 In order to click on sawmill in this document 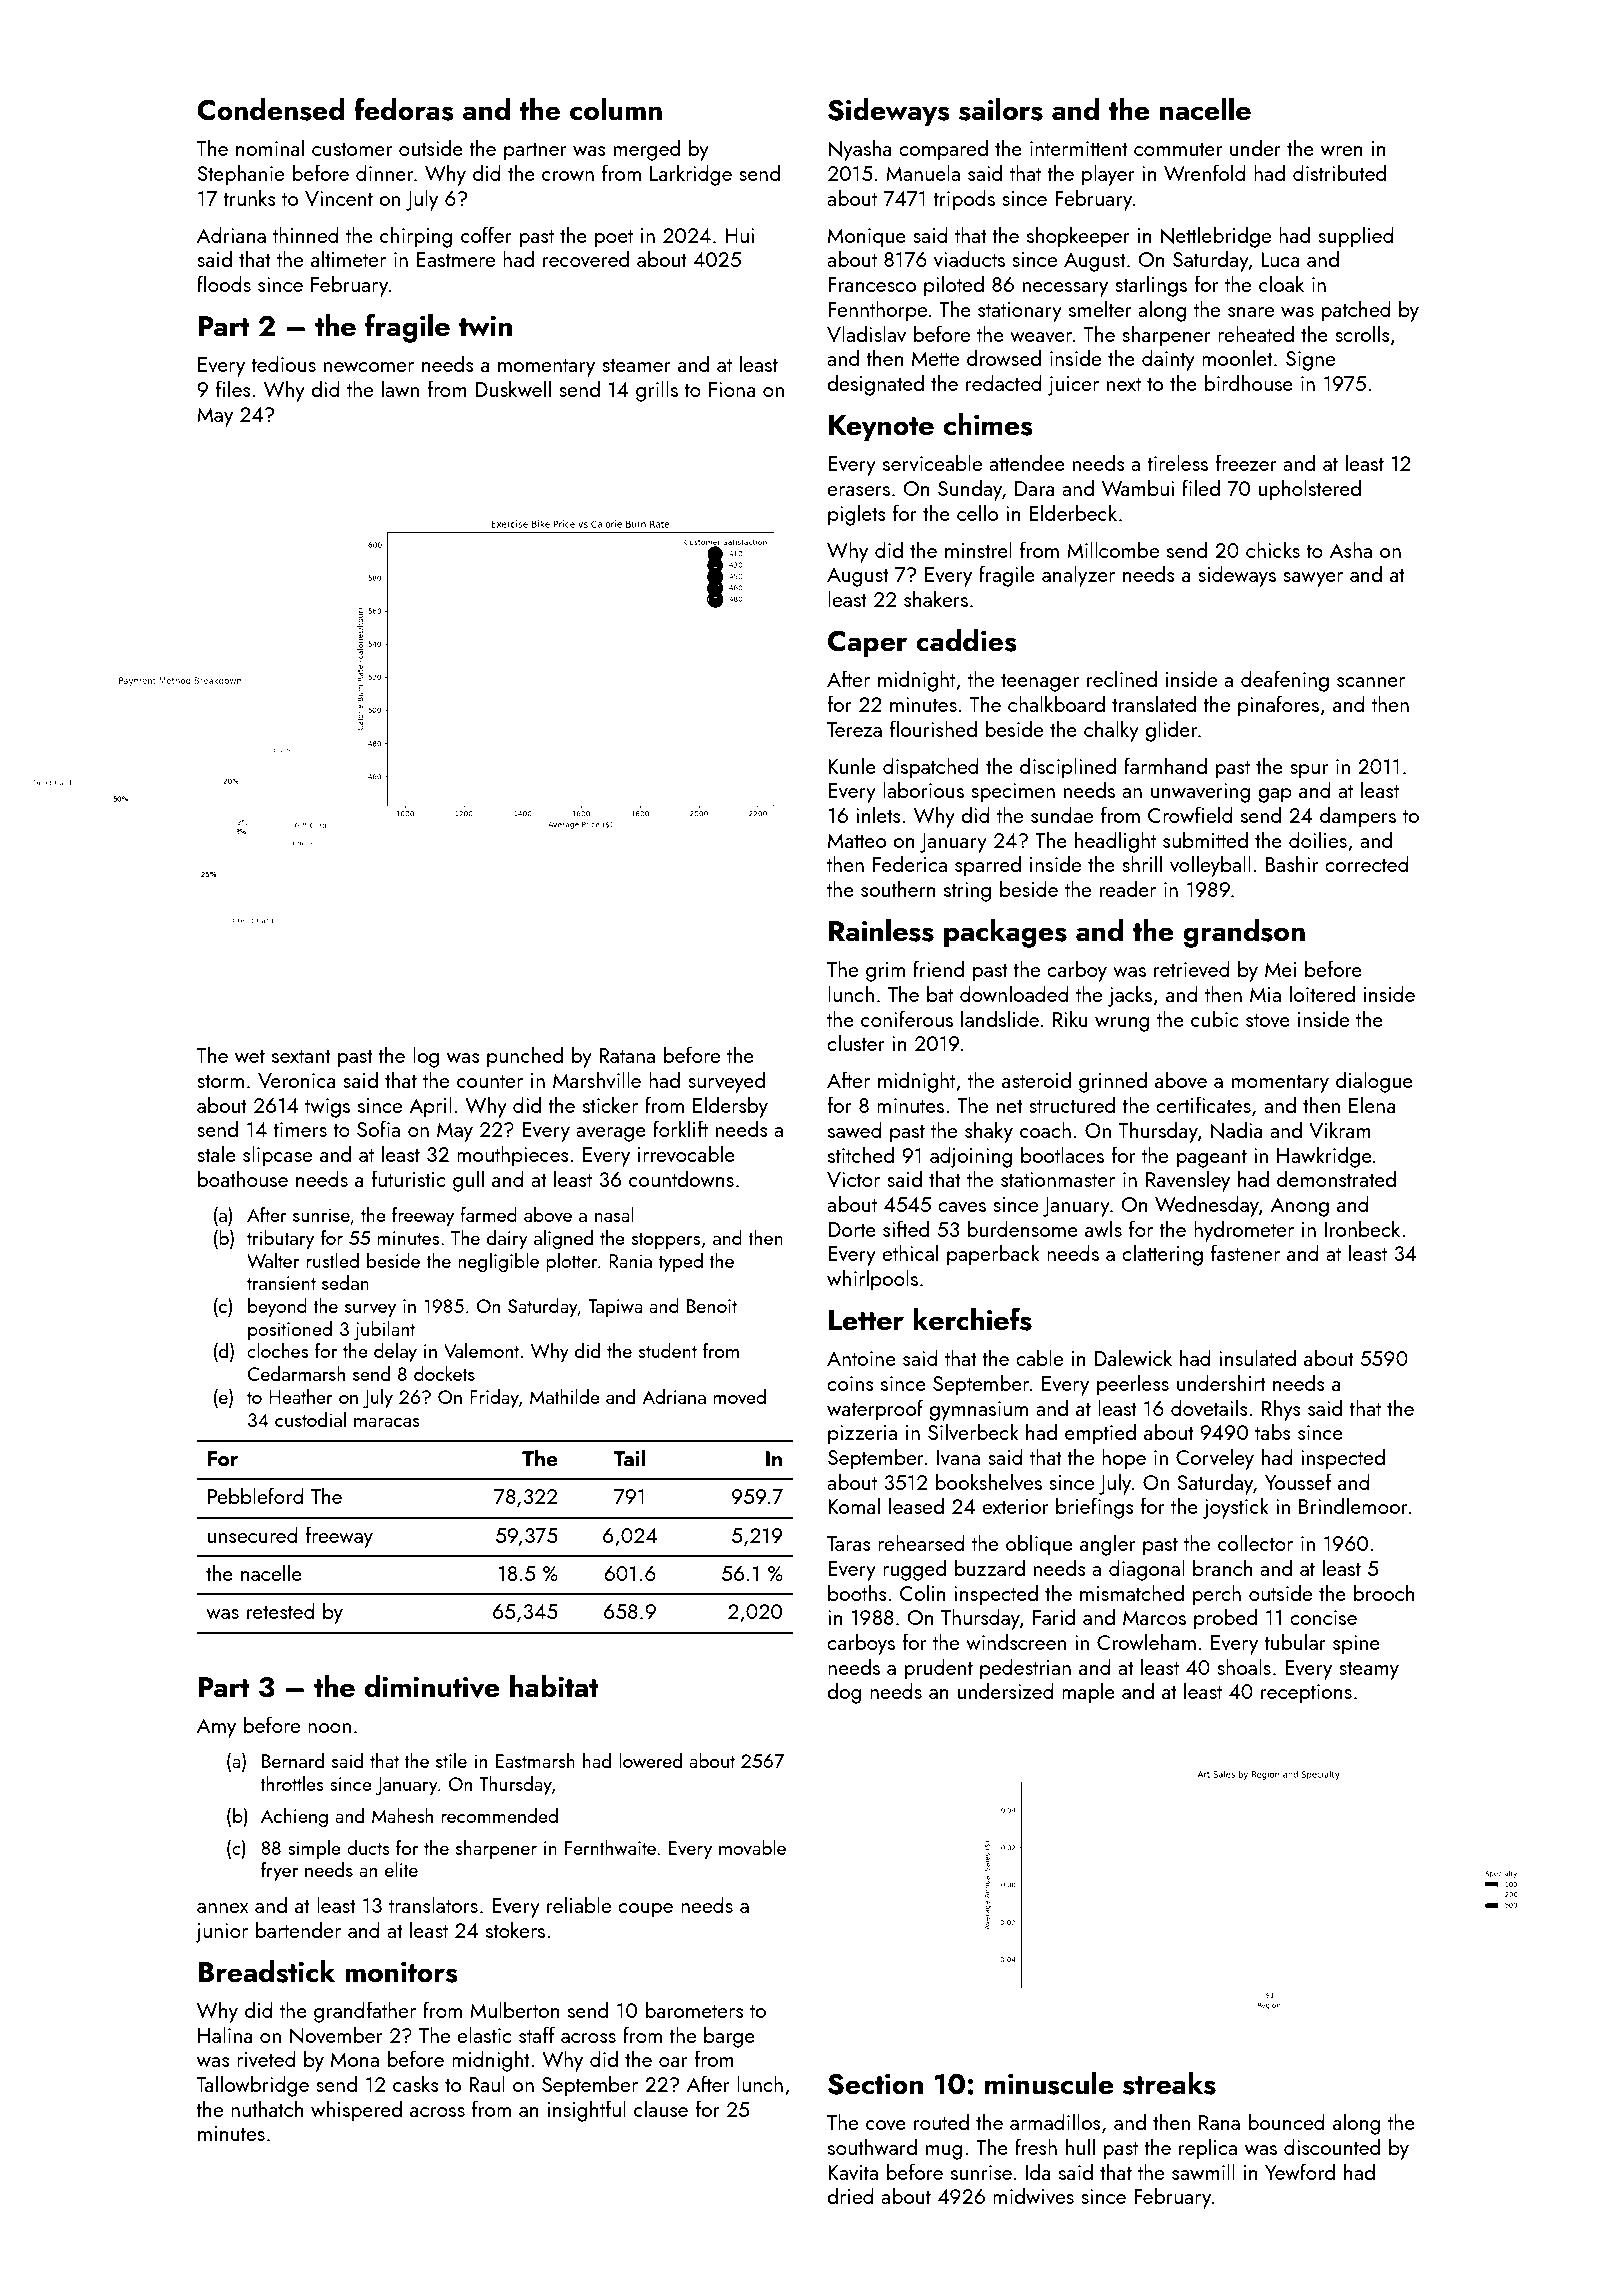, I will do `click(1203, 2171)`.
